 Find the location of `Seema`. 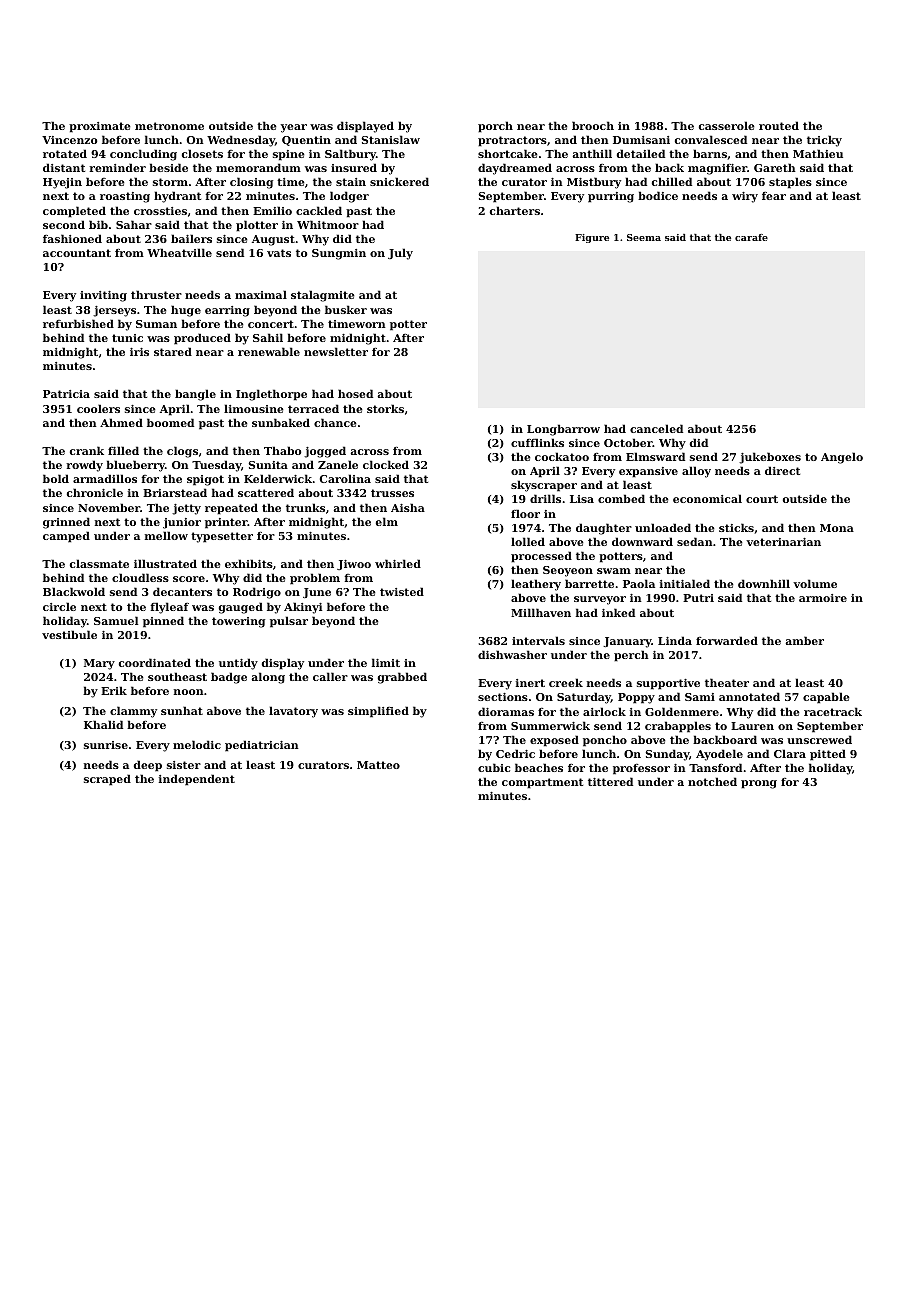

Seema is located at coordinates (644, 237).
